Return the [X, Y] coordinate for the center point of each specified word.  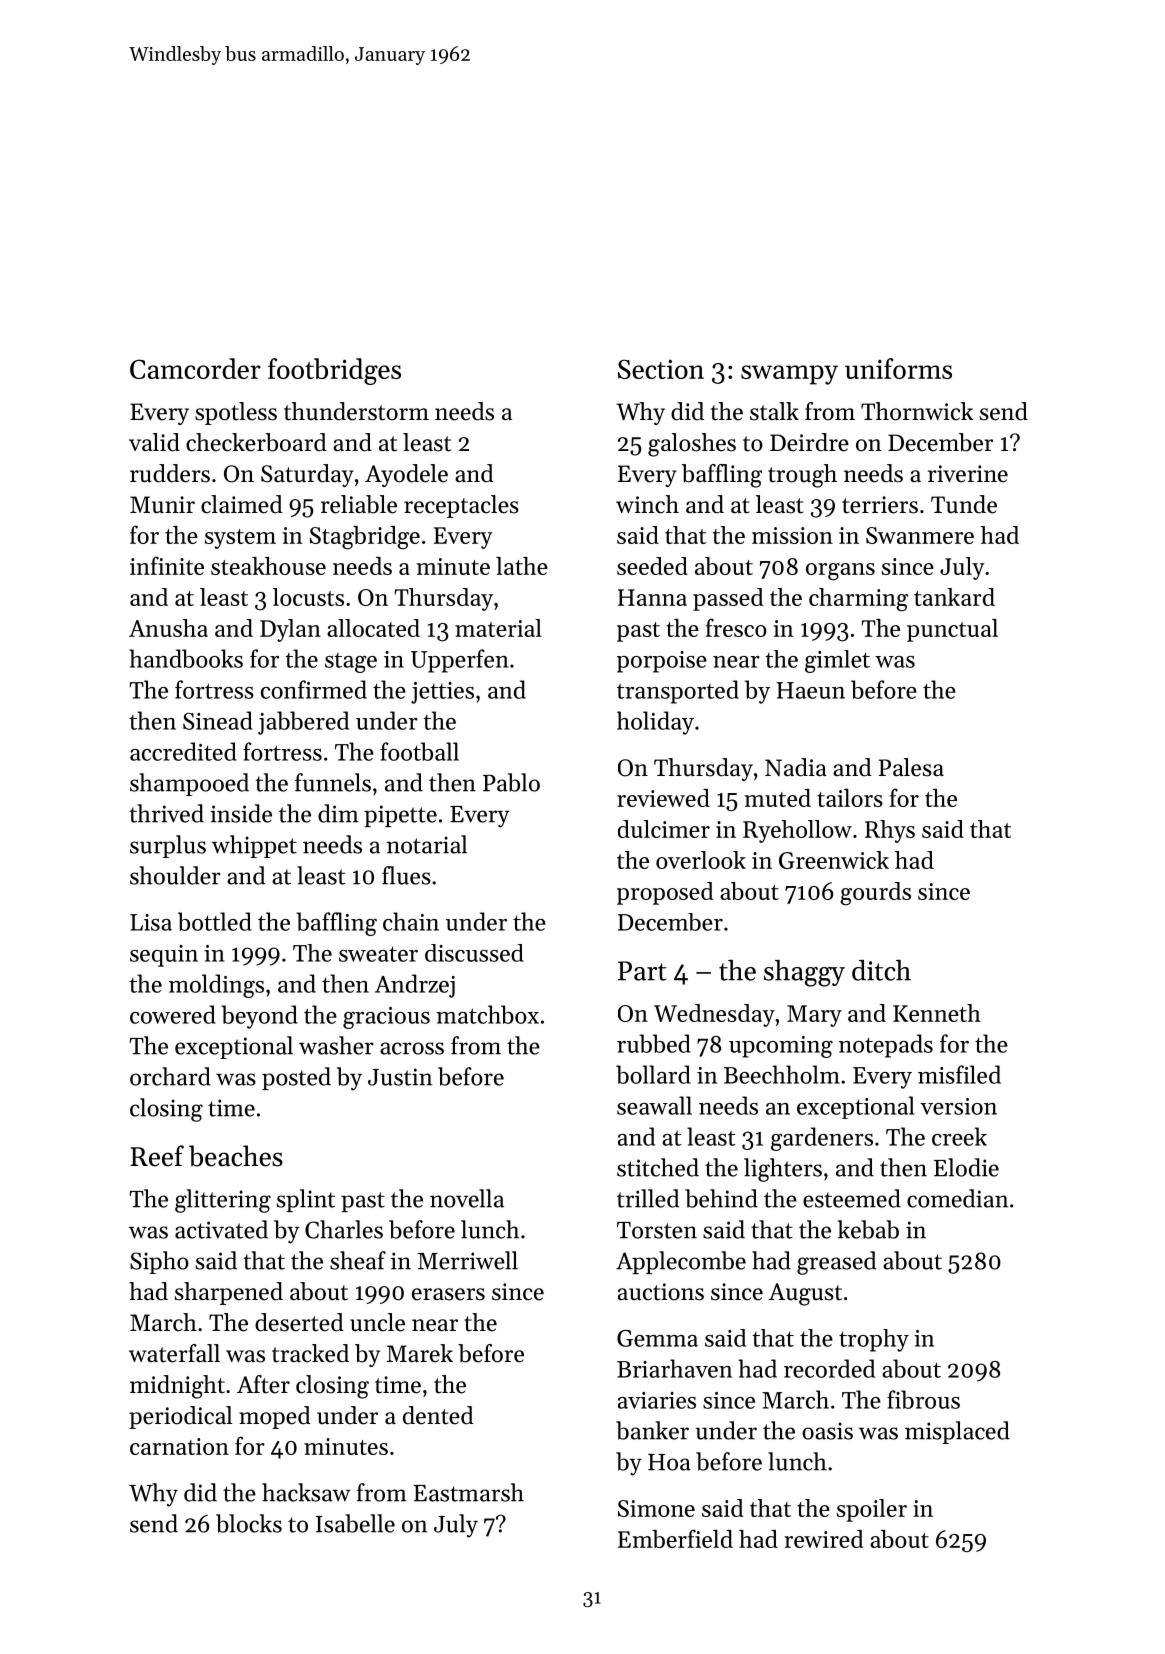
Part [642, 971]
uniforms [898, 368]
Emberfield [675, 1538]
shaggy [804, 973]
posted [296, 1078]
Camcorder [195, 368]
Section [661, 369]
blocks [249, 1523]
